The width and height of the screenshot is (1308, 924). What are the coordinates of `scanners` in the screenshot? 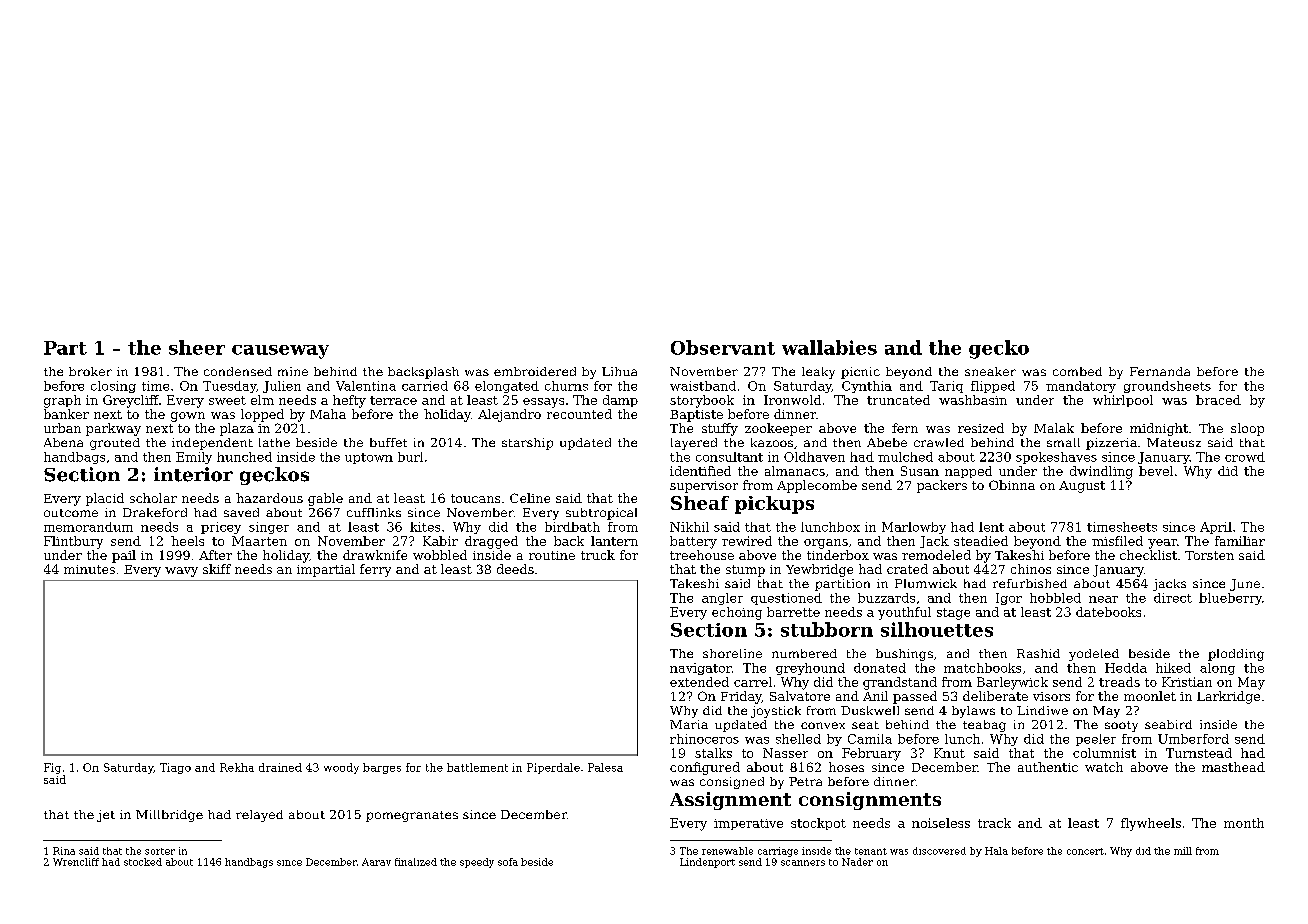 It's located at (803, 863).
